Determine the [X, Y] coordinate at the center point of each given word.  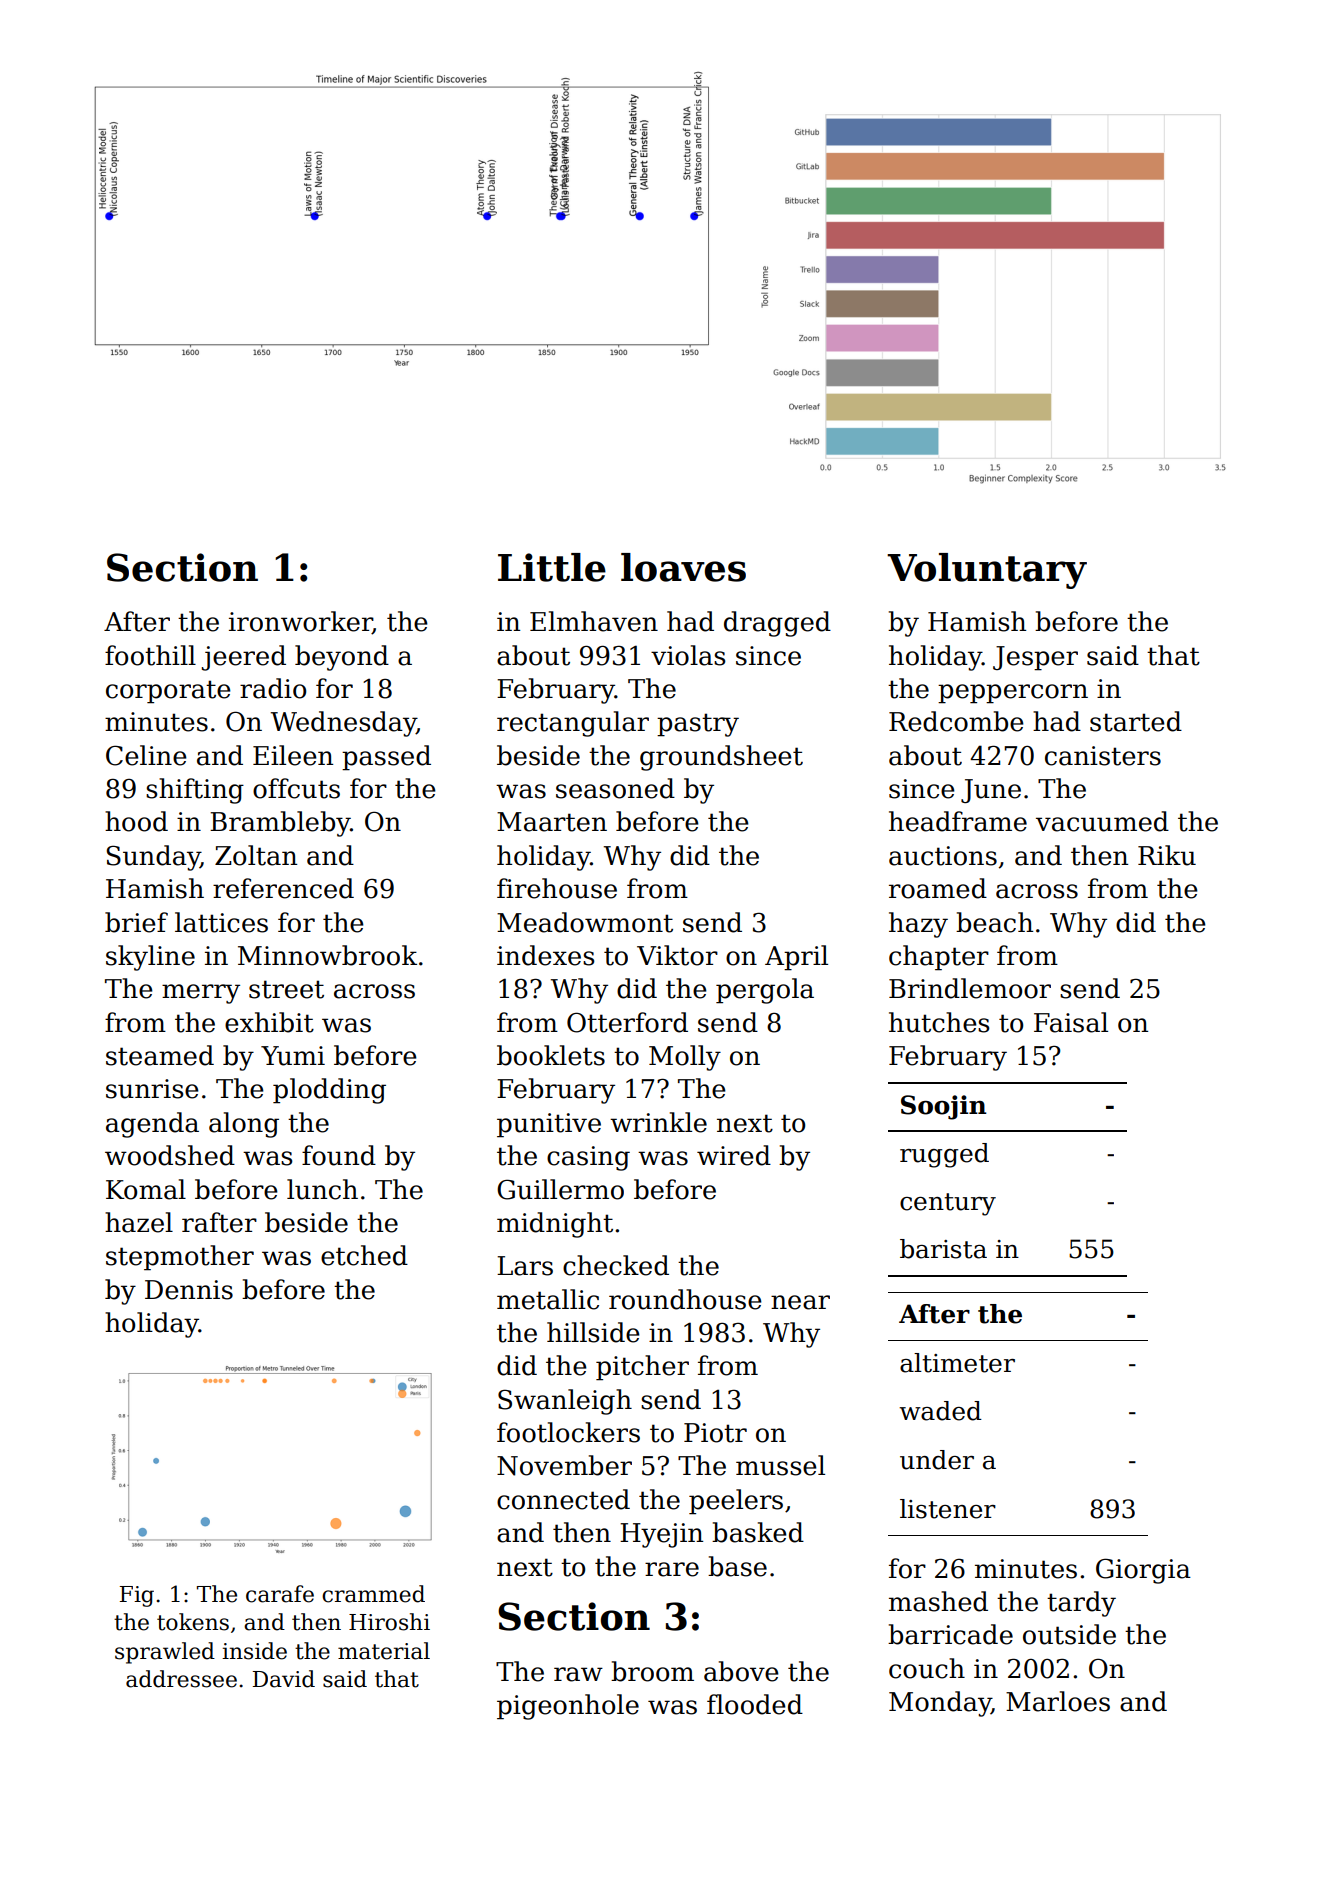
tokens [193, 1622]
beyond [342, 658]
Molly [685, 1058]
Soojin [944, 1107]
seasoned [615, 788]
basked [758, 1532]
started [1136, 721]
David [284, 1679]
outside [1069, 1634]
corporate [168, 692]
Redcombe [956, 721]
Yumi [293, 1056]
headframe [958, 821]
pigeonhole [568, 1707]
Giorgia [1143, 1571]
